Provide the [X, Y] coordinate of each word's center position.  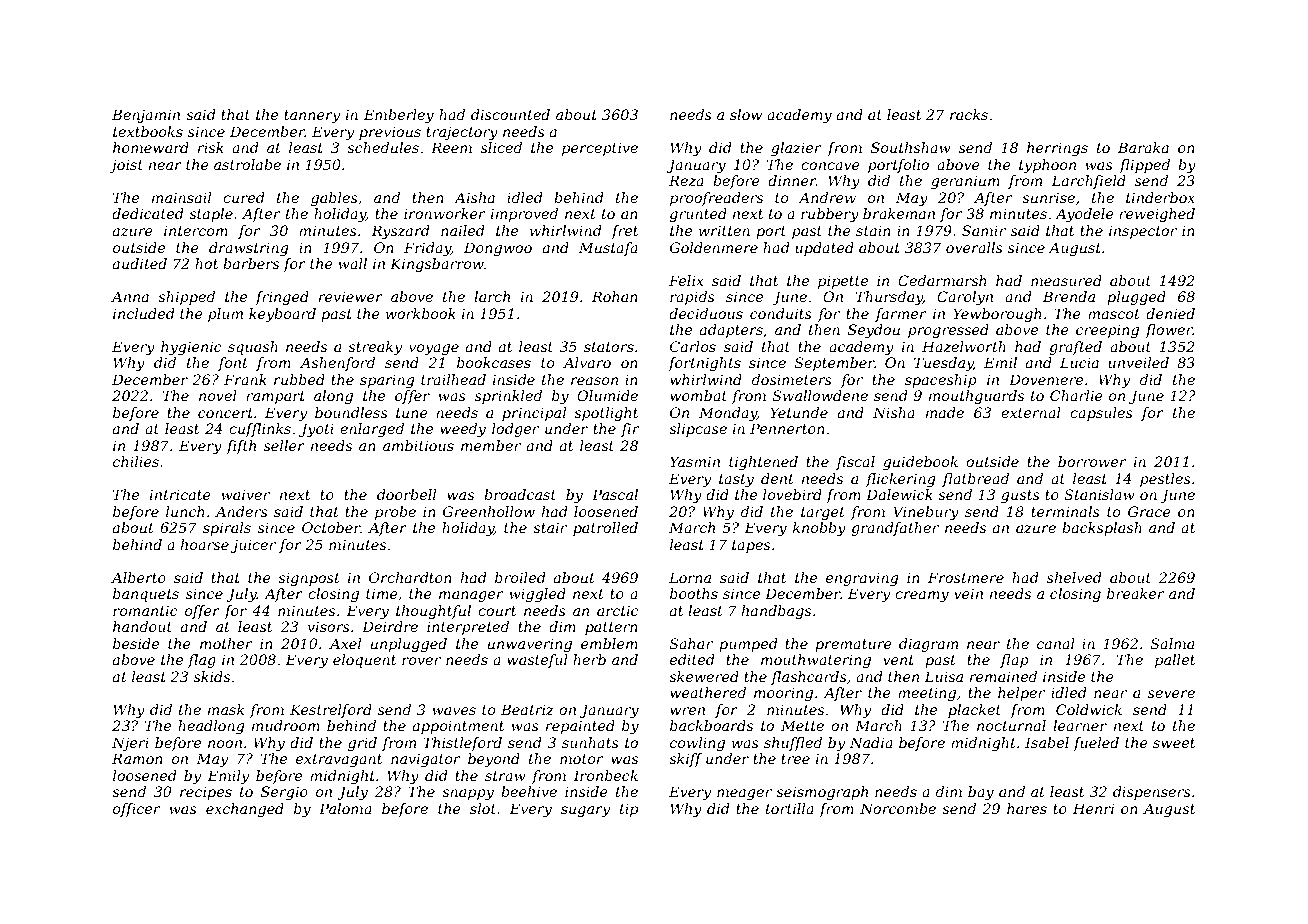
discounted [510, 114]
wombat [698, 395]
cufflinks [260, 430]
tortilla [790, 808]
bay [981, 793]
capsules [1101, 414]
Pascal [615, 494]
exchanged [245, 810]
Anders [241, 511]
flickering [900, 480]
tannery [312, 116]
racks [969, 114]
